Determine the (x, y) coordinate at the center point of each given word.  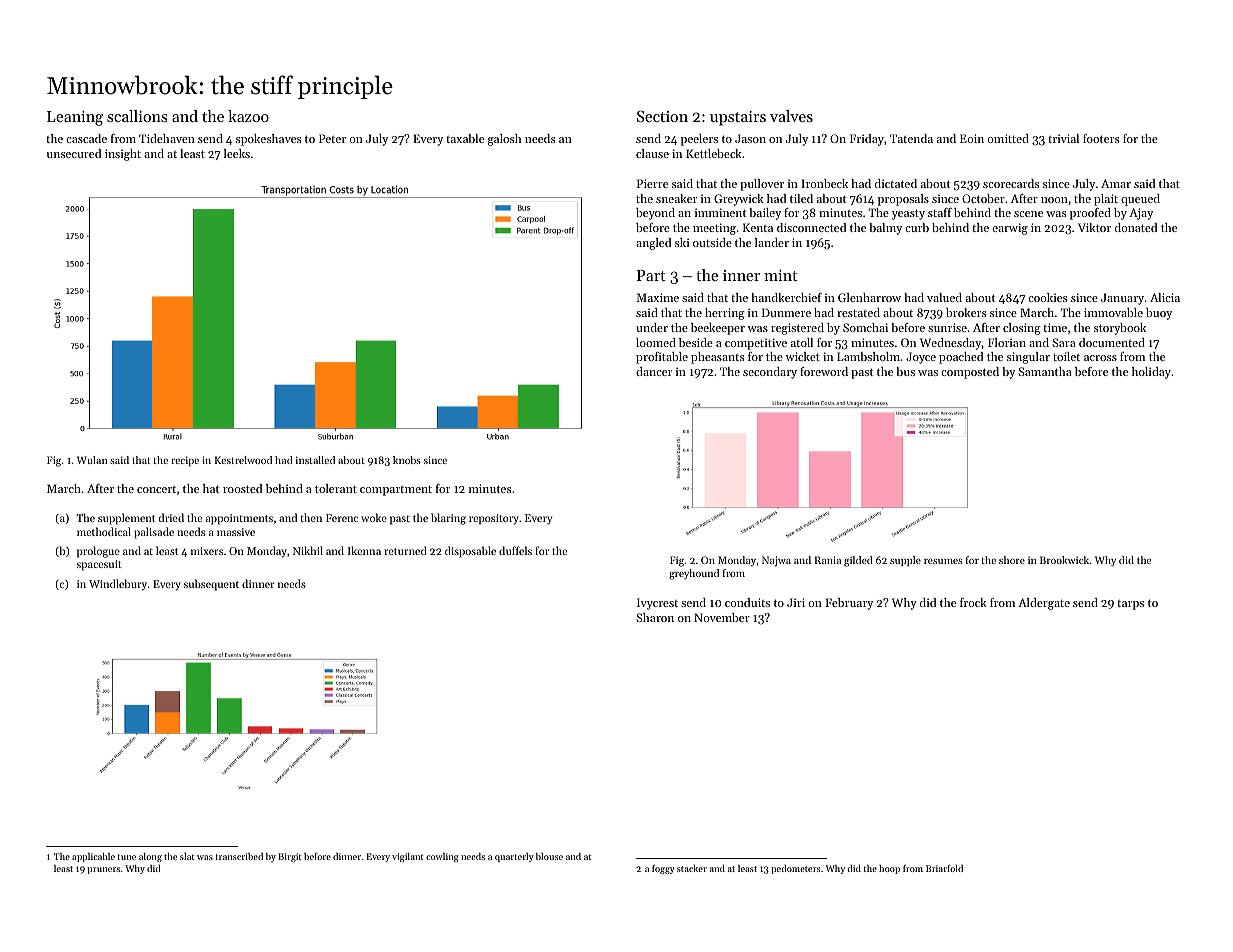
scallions (137, 116)
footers (1101, 138)
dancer (654, 371)
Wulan (92, 460)
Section (662, 116)
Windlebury (118, 585)
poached (961, 358)
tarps (1130, 605)
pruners (103, 870)
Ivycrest (657, 604)
